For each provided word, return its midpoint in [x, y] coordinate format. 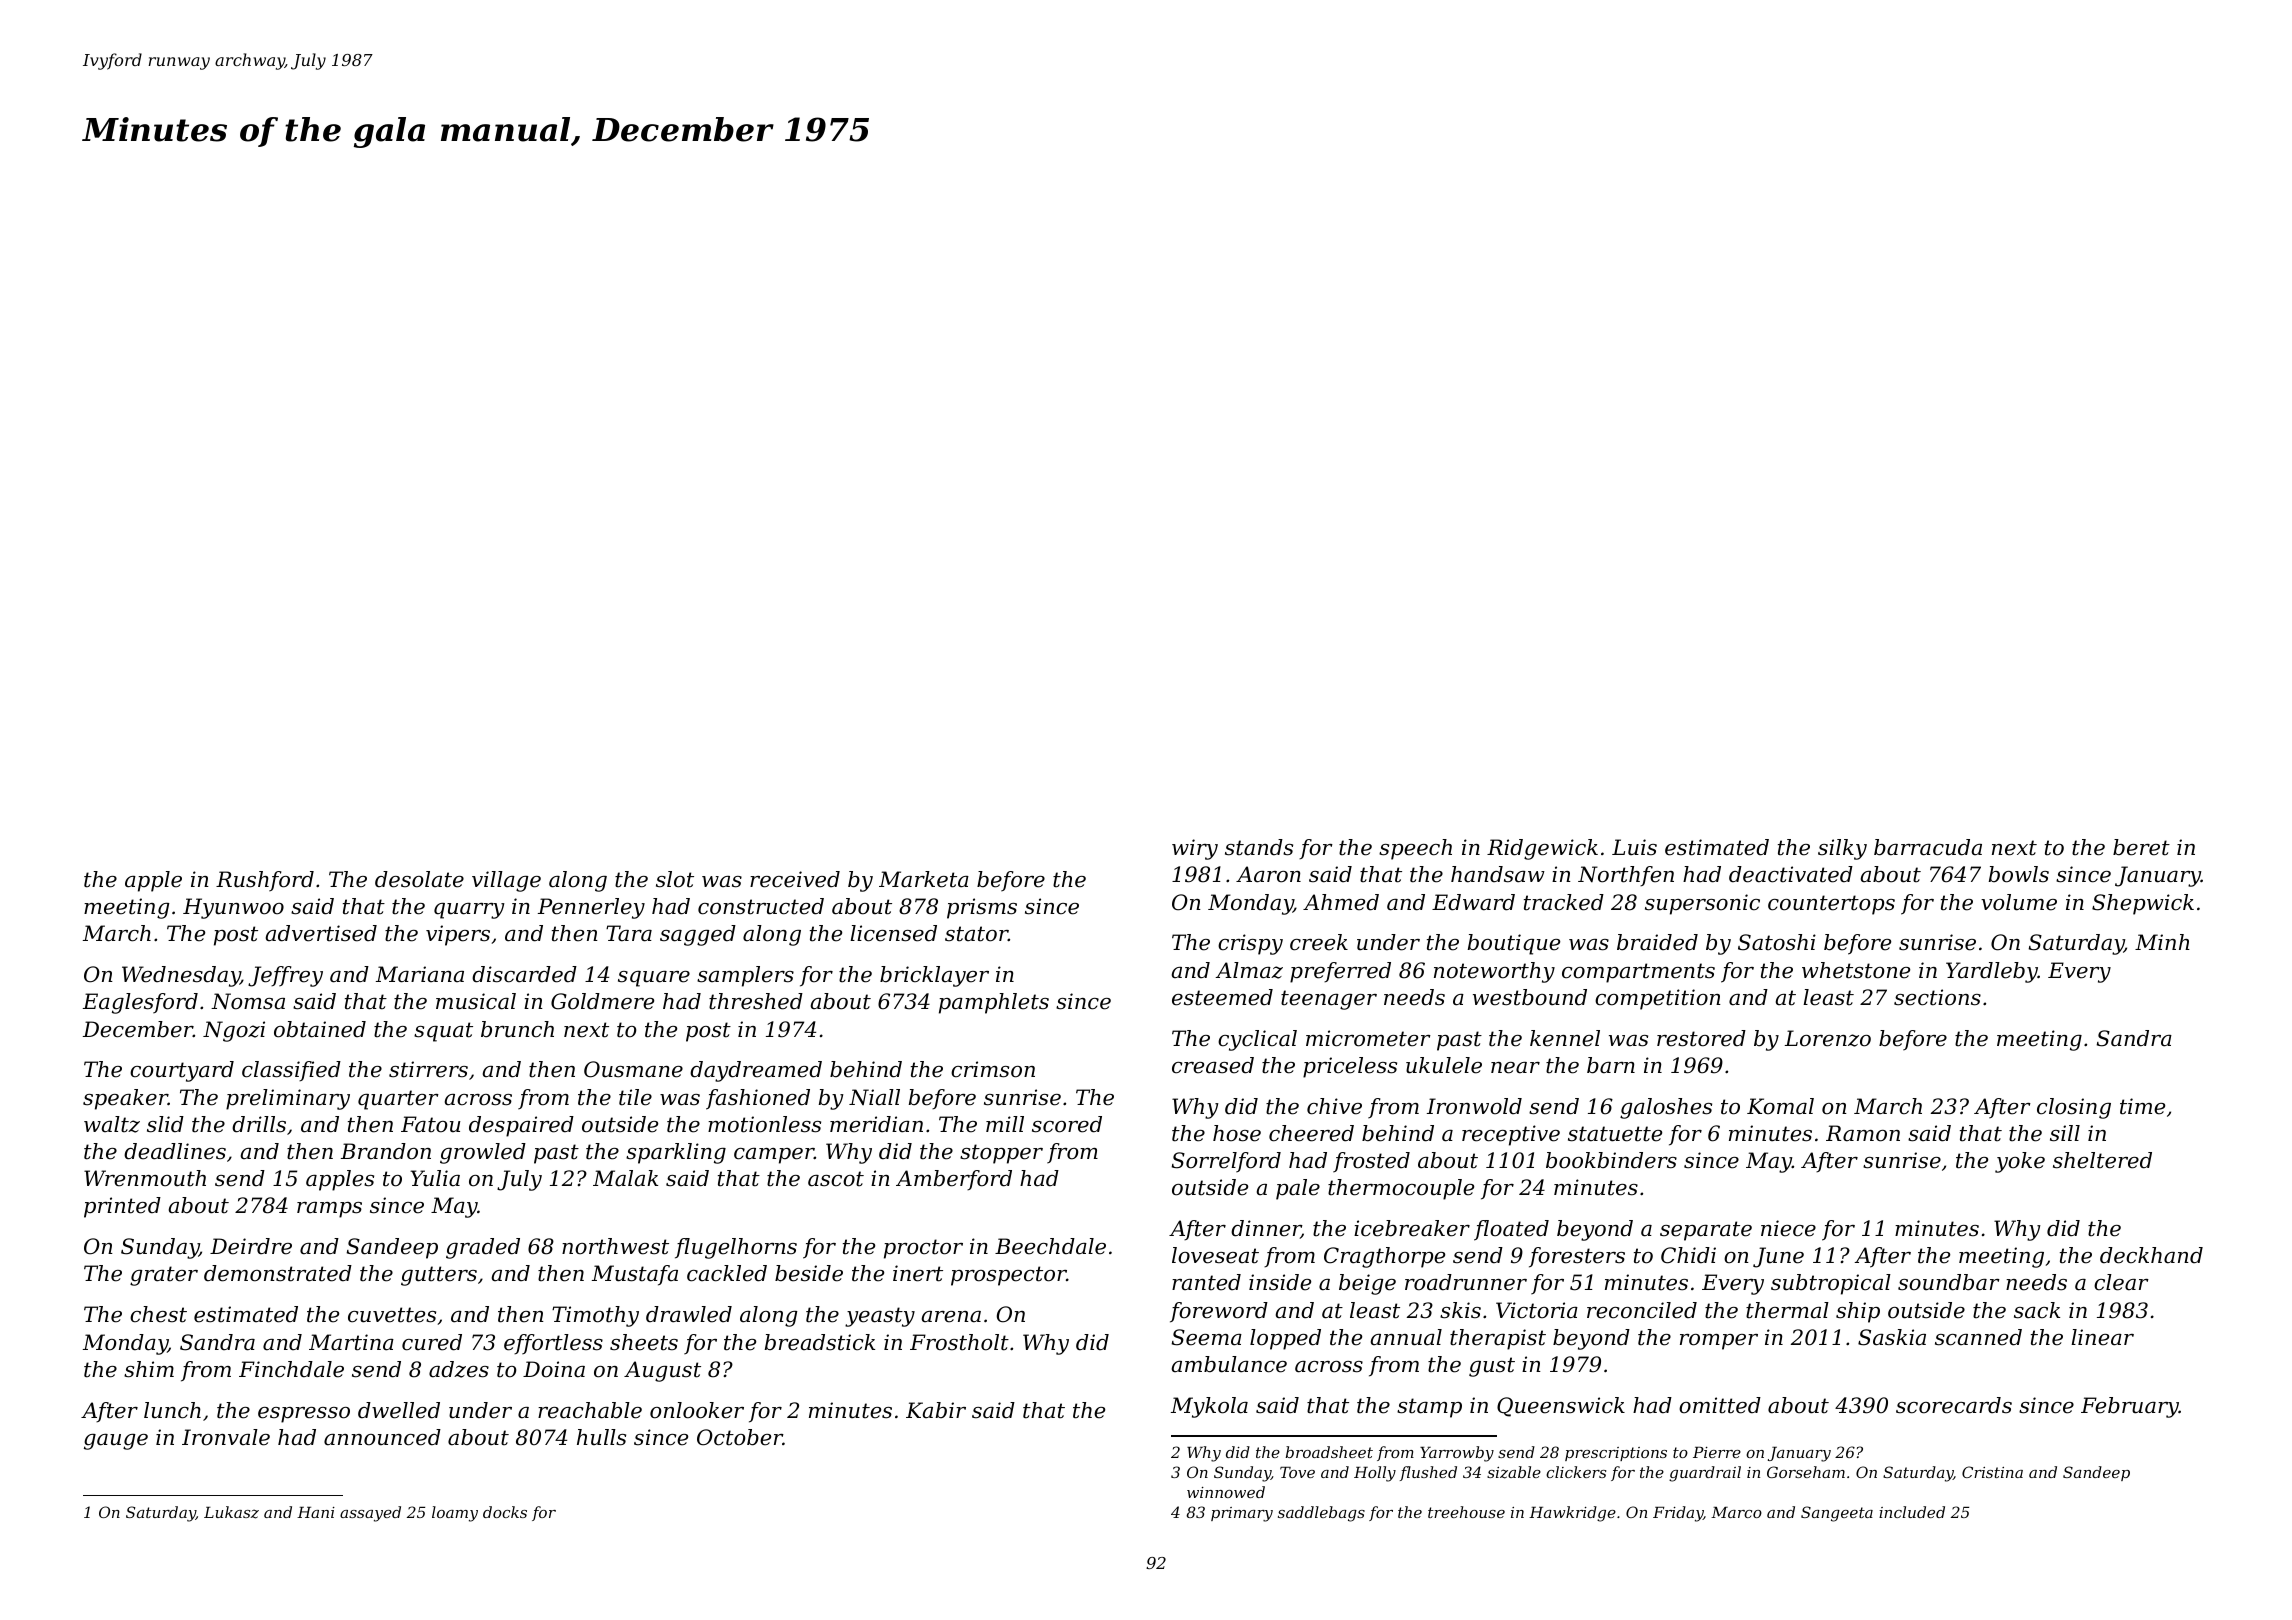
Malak [625, 1178]
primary [1242, 1514]
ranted [1206, 1282]
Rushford [265, 881]
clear [2121, 1282]
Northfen [1626, 876]
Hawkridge [1572, 1514]
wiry [1195, 849]
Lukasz [231, 1512]
